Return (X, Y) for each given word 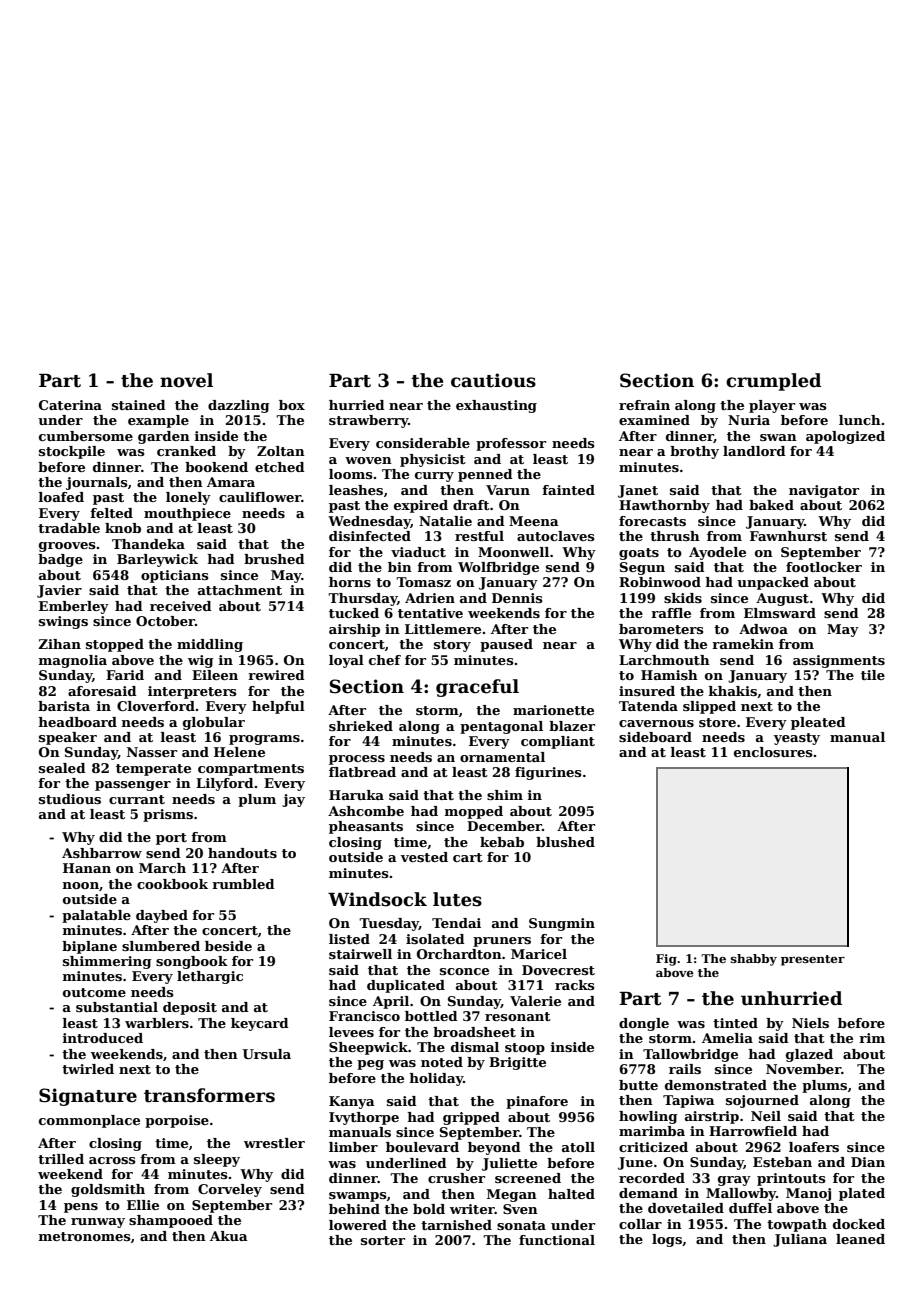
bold (429, 1209)
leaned (860, 1239)
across (112, 1160)
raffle (671, 613)
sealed (62, 768)
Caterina (70, 405)
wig (201, 661)
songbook (192, 962)
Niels (810, 1023)
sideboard (655, 737)
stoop (525, 1049)
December (504, 826)
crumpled (773, 382)
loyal (346, 661)
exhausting (496, 406)
